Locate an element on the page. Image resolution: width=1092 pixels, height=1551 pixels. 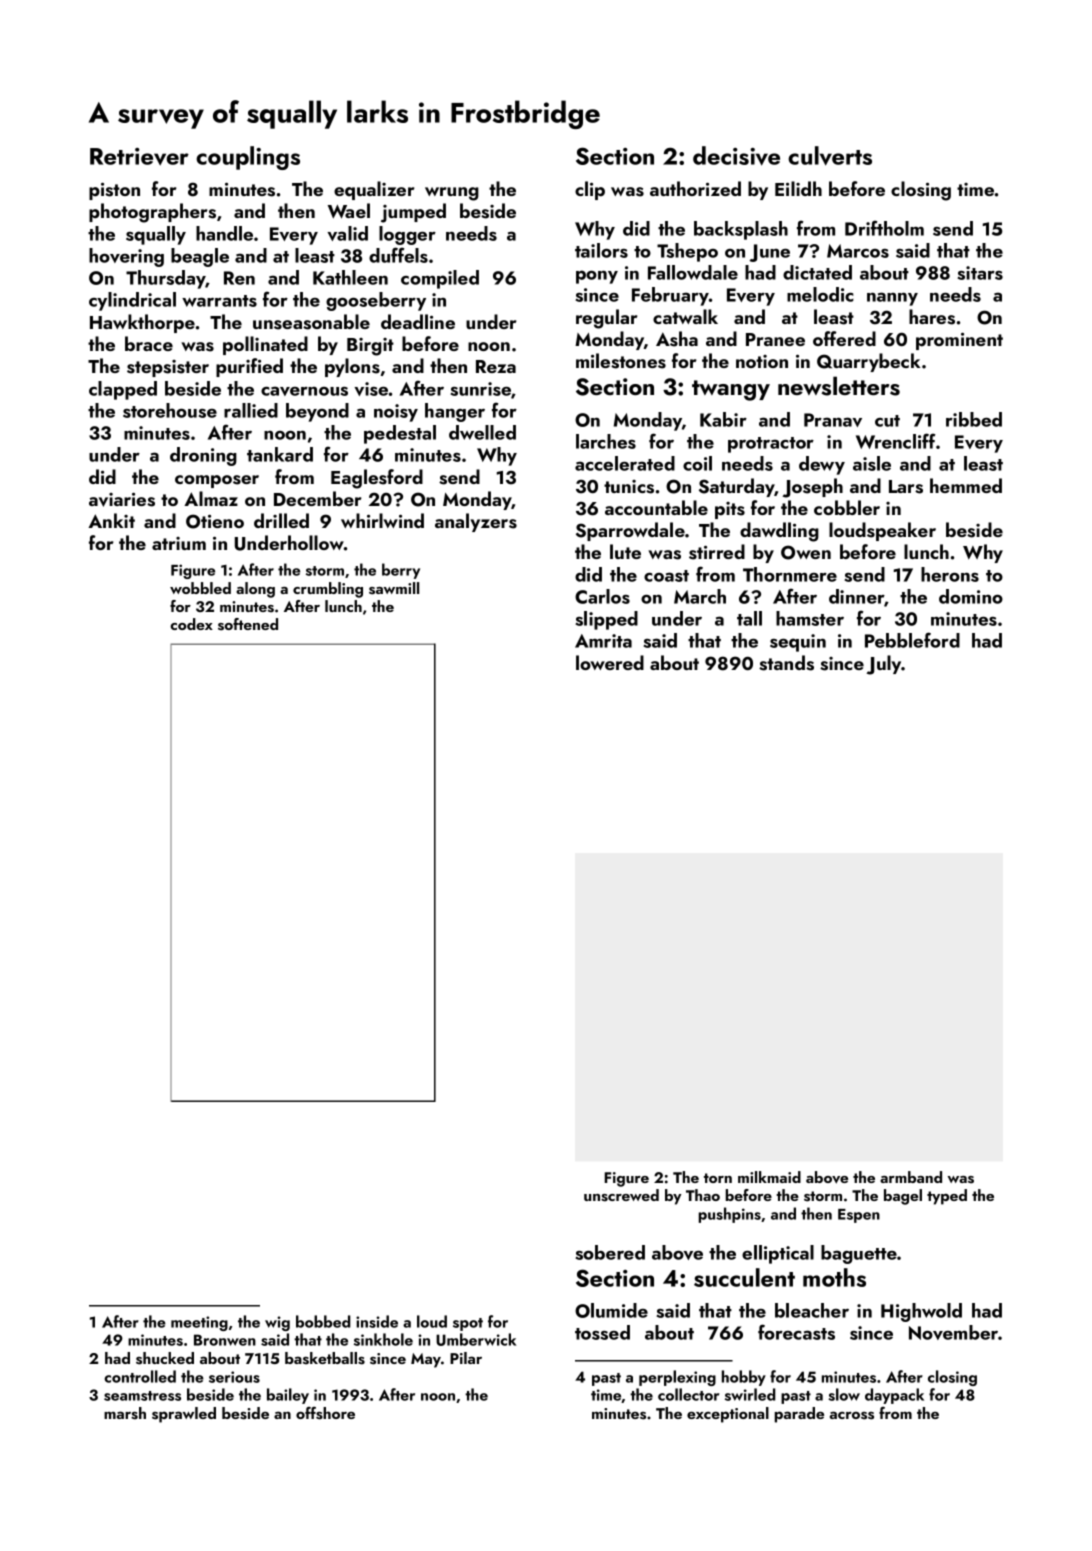
Reza is located at coordinates (496, 366).
